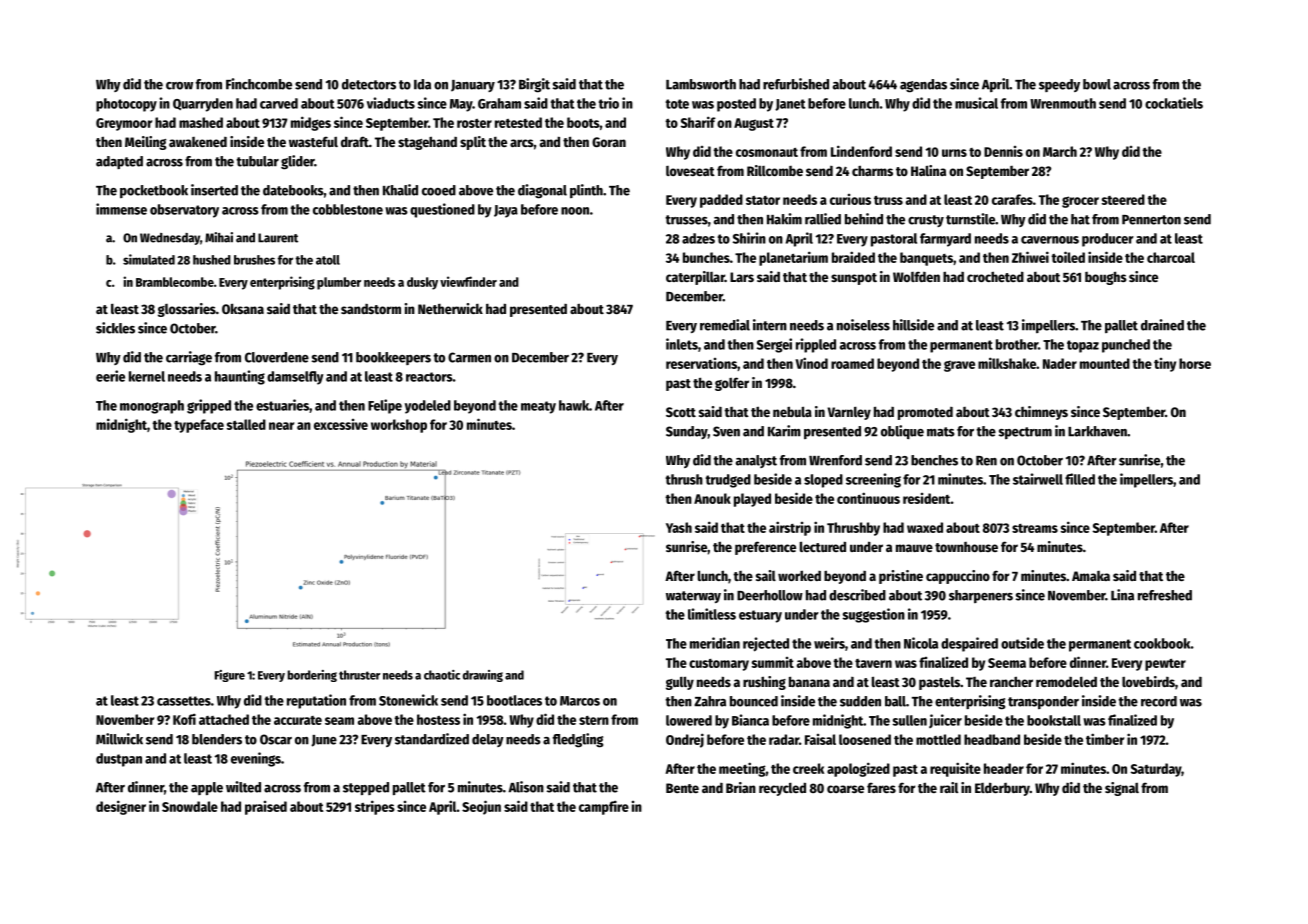 This screenshot has width=1308, height=924. What do you see at coordinates (861, 151) in the screenshot?
I see `Lindenford` at bounding box center [861, 151].
